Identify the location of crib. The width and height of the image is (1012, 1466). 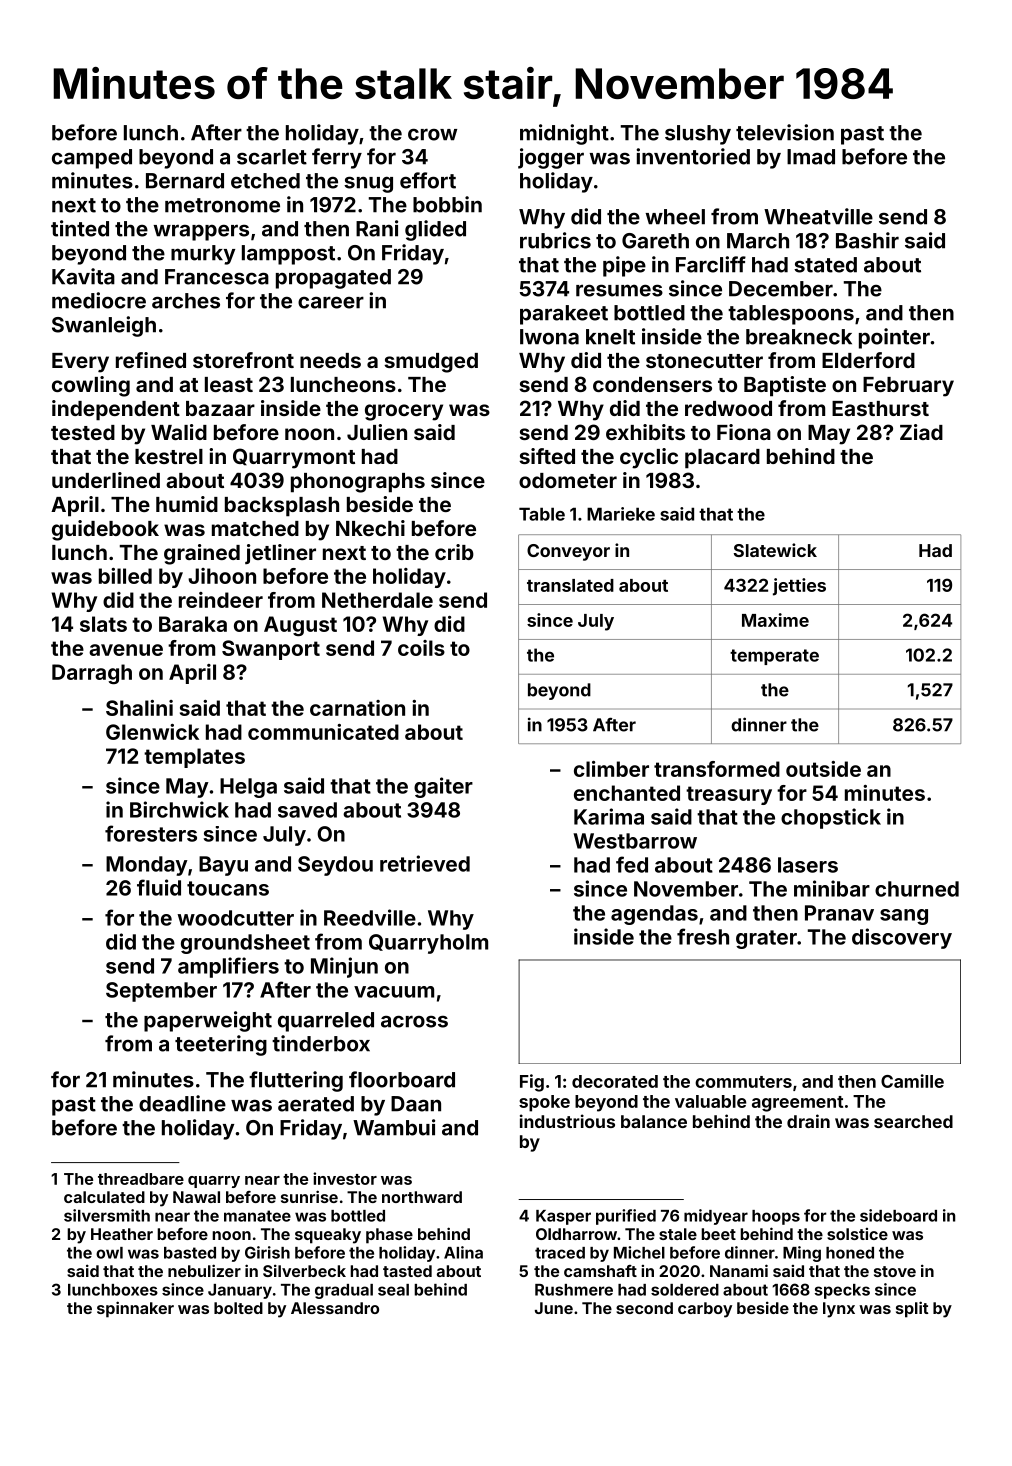
(454, 552).
